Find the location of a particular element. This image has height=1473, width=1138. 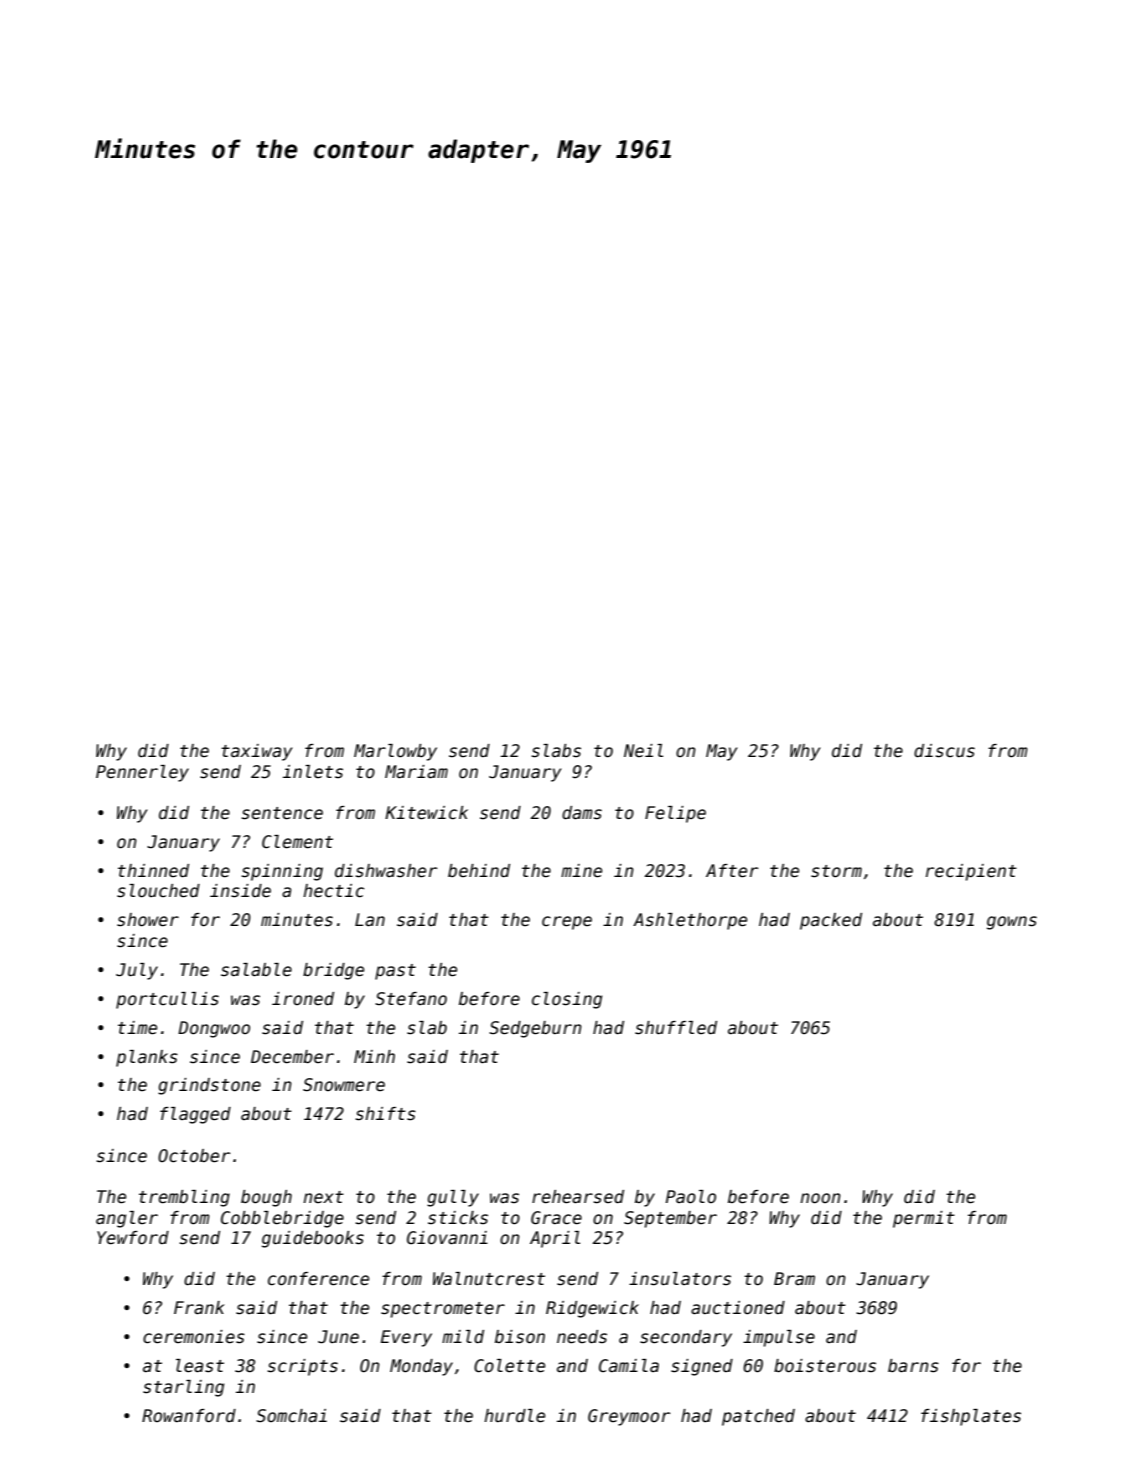

October is located at coordinates (194, 1156).
